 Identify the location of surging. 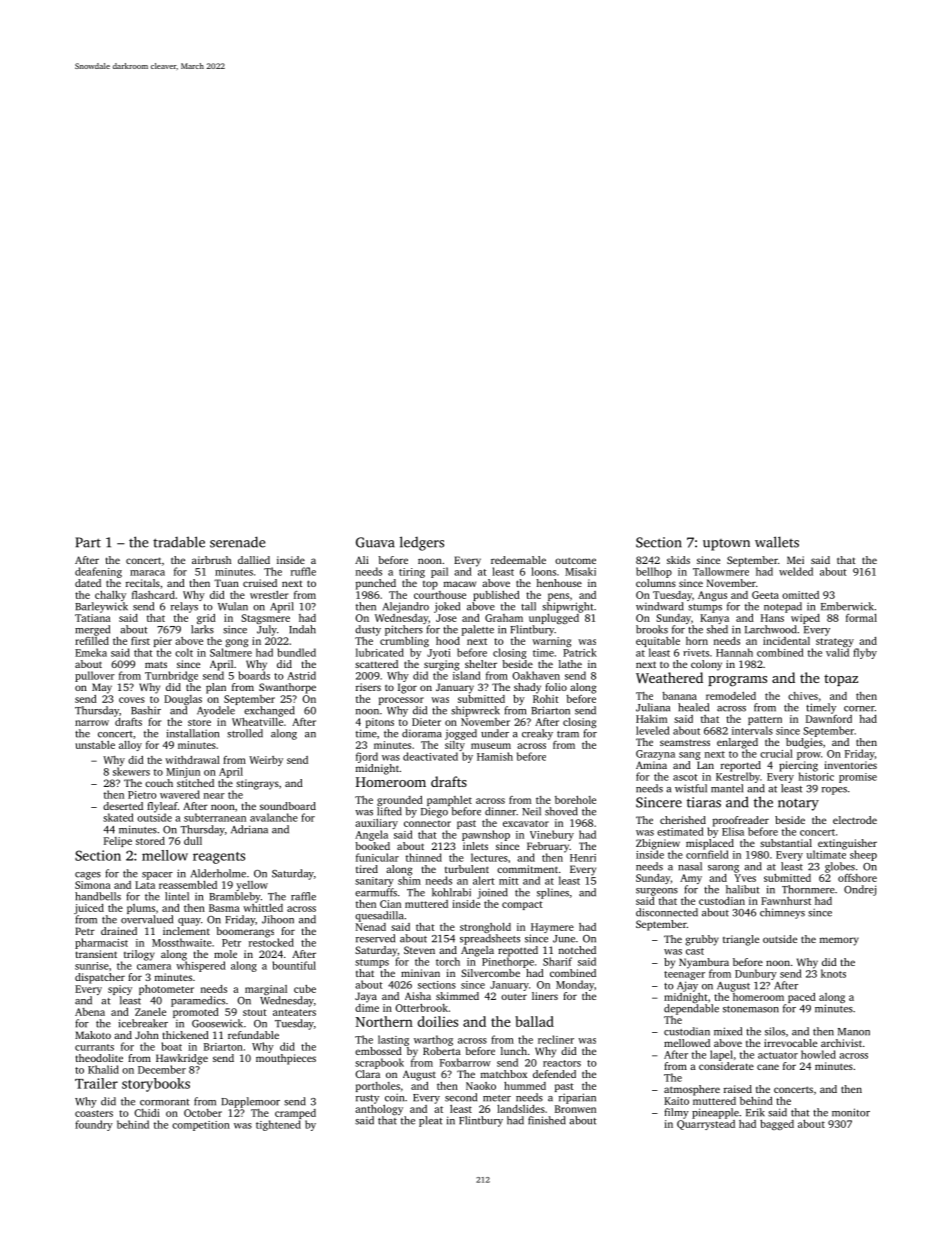
(442, 665).
